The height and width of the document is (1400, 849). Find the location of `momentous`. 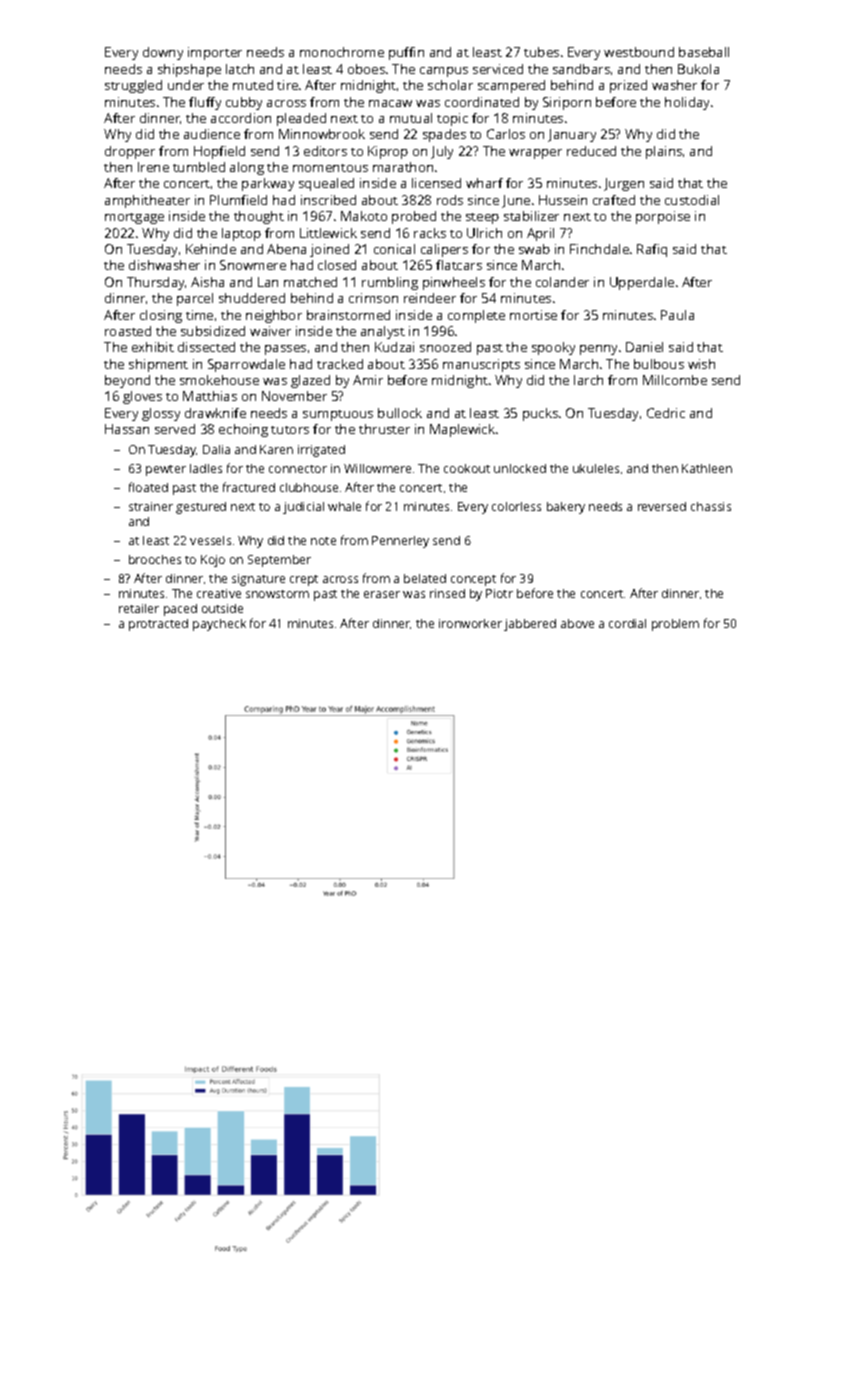

momentous is located at coordinates (330, 168).
